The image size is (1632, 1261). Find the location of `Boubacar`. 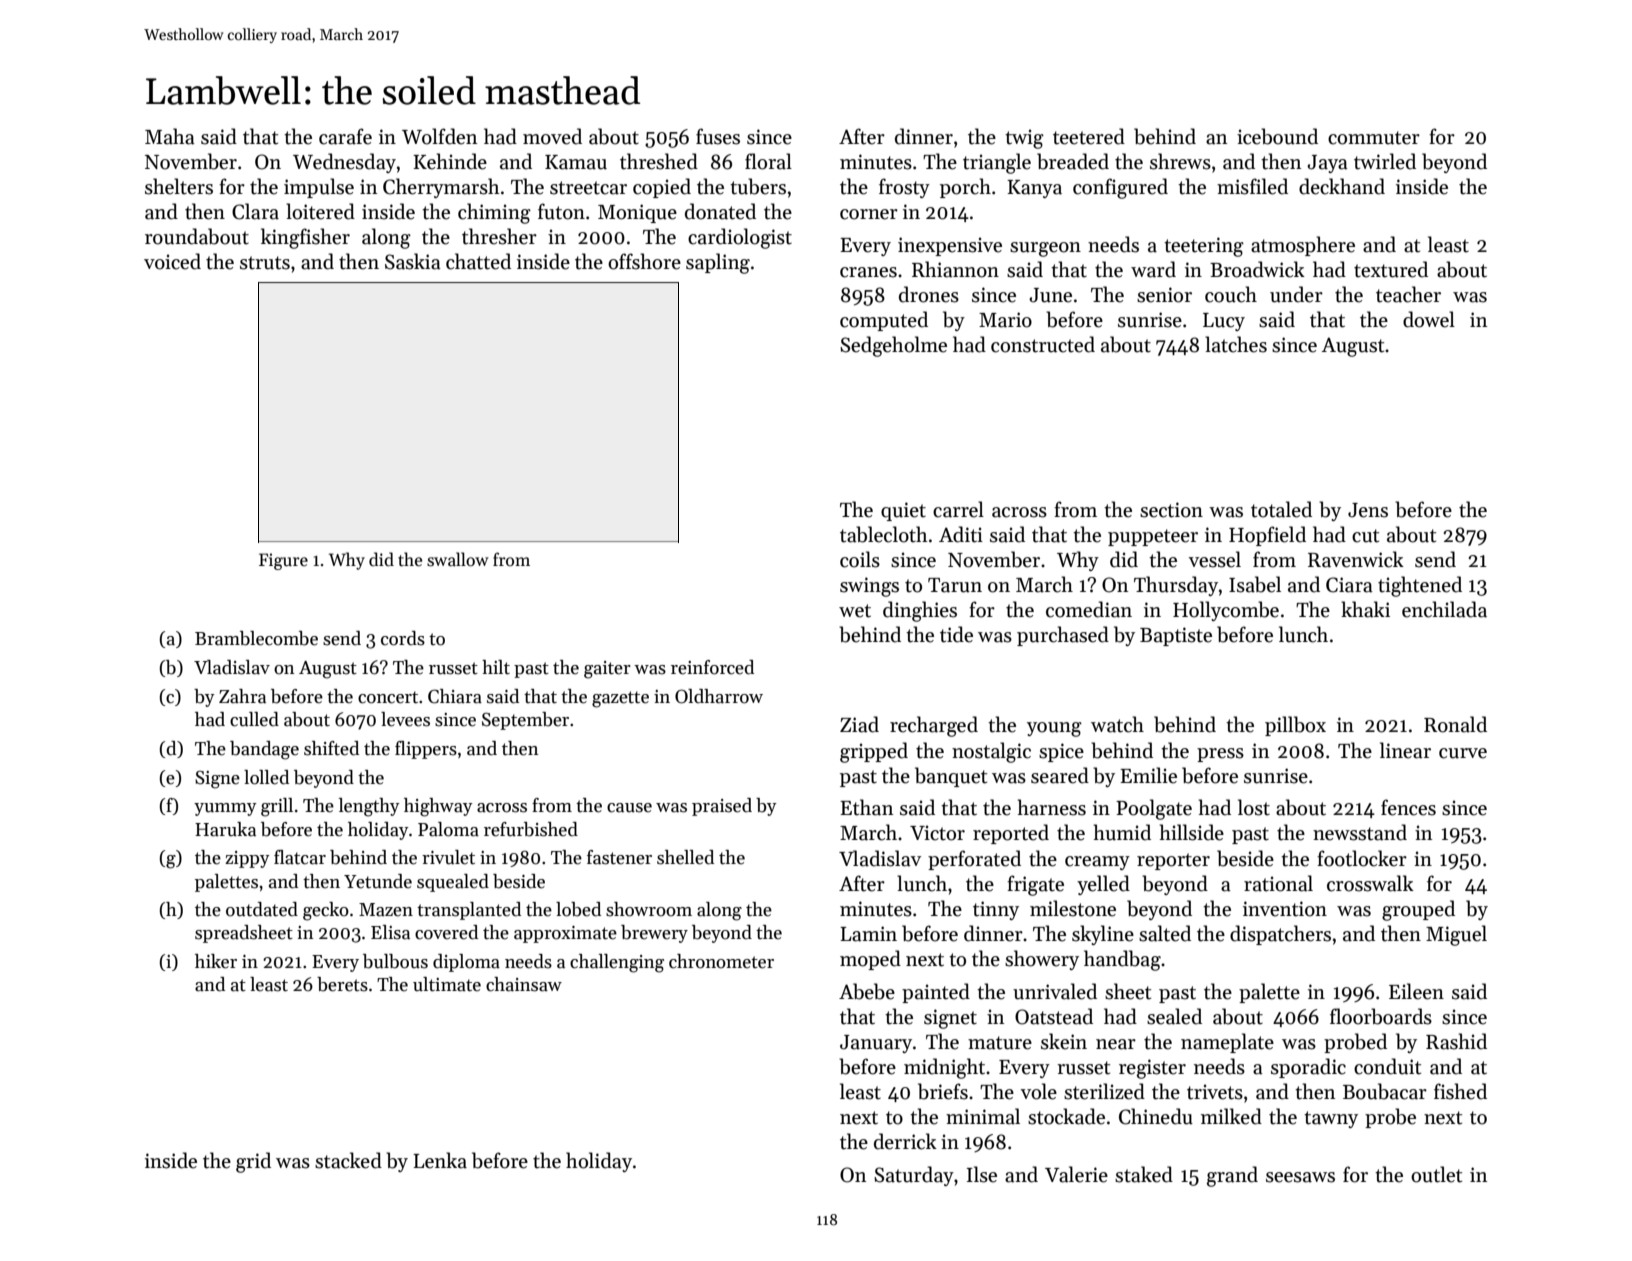

Boubacar is located at coordinates (1385, 1091).
